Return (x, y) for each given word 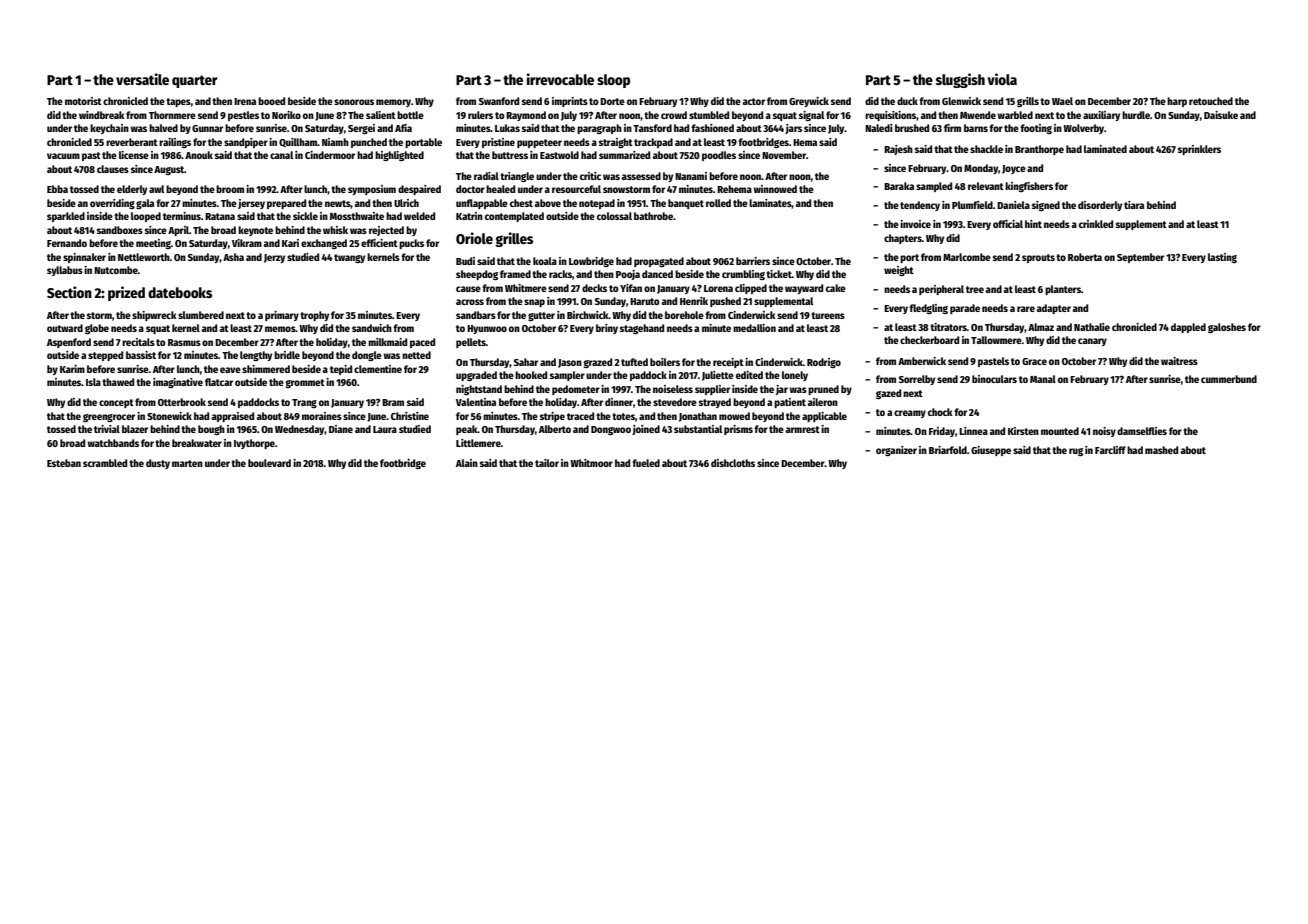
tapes (178, 102)
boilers (665, 362)
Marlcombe (967, 257)
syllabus (65, 271)
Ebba (57, 189)
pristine (498, 143)
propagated (659, 262)
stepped (105, 356)
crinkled (1096, 224)
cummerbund (1229, 379)
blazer (135, 429)
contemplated (514, 217)
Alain (467, 463)
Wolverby (1083, 129)
